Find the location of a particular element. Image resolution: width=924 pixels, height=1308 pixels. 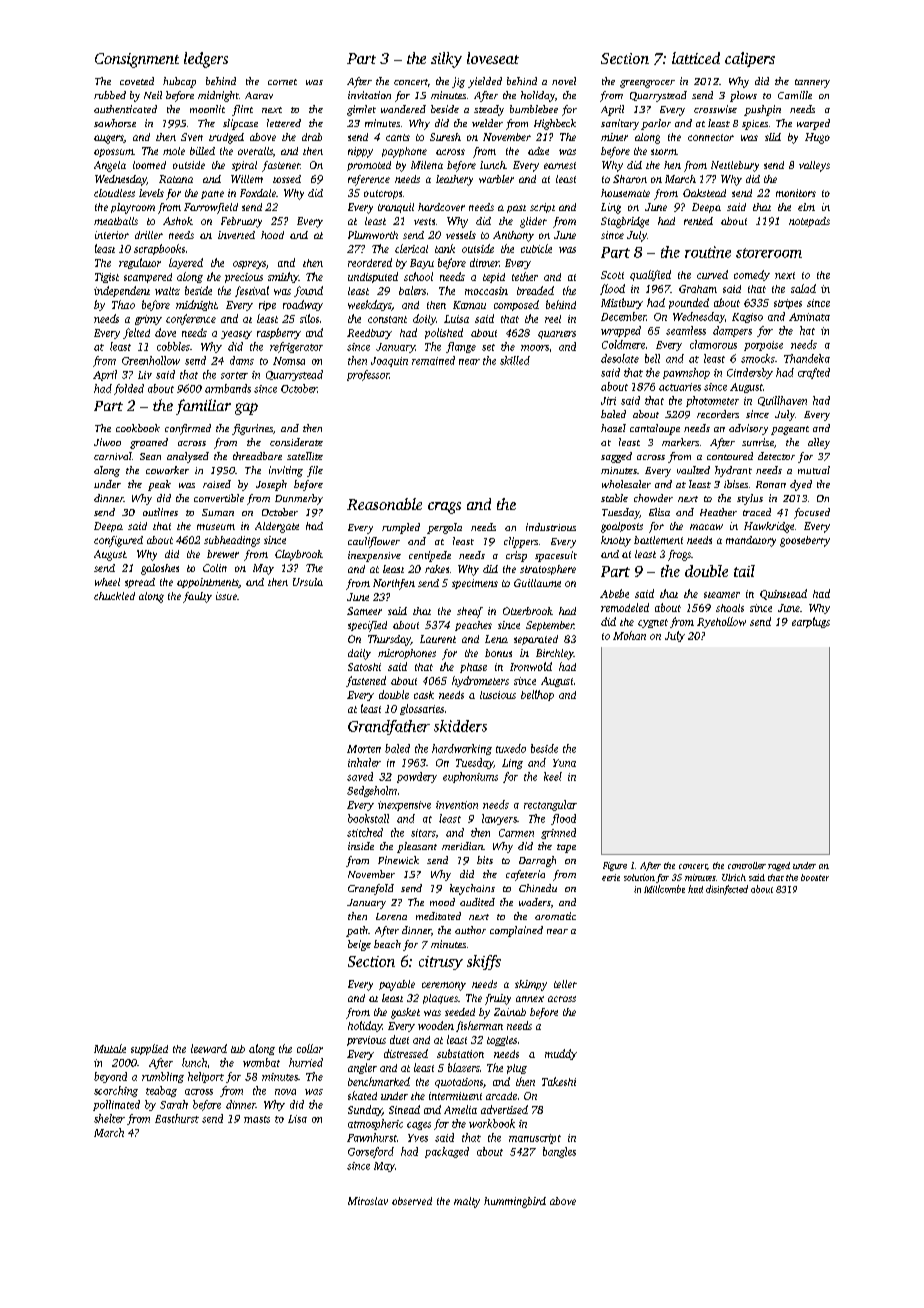

booster is located at coordinates (815, 877).
